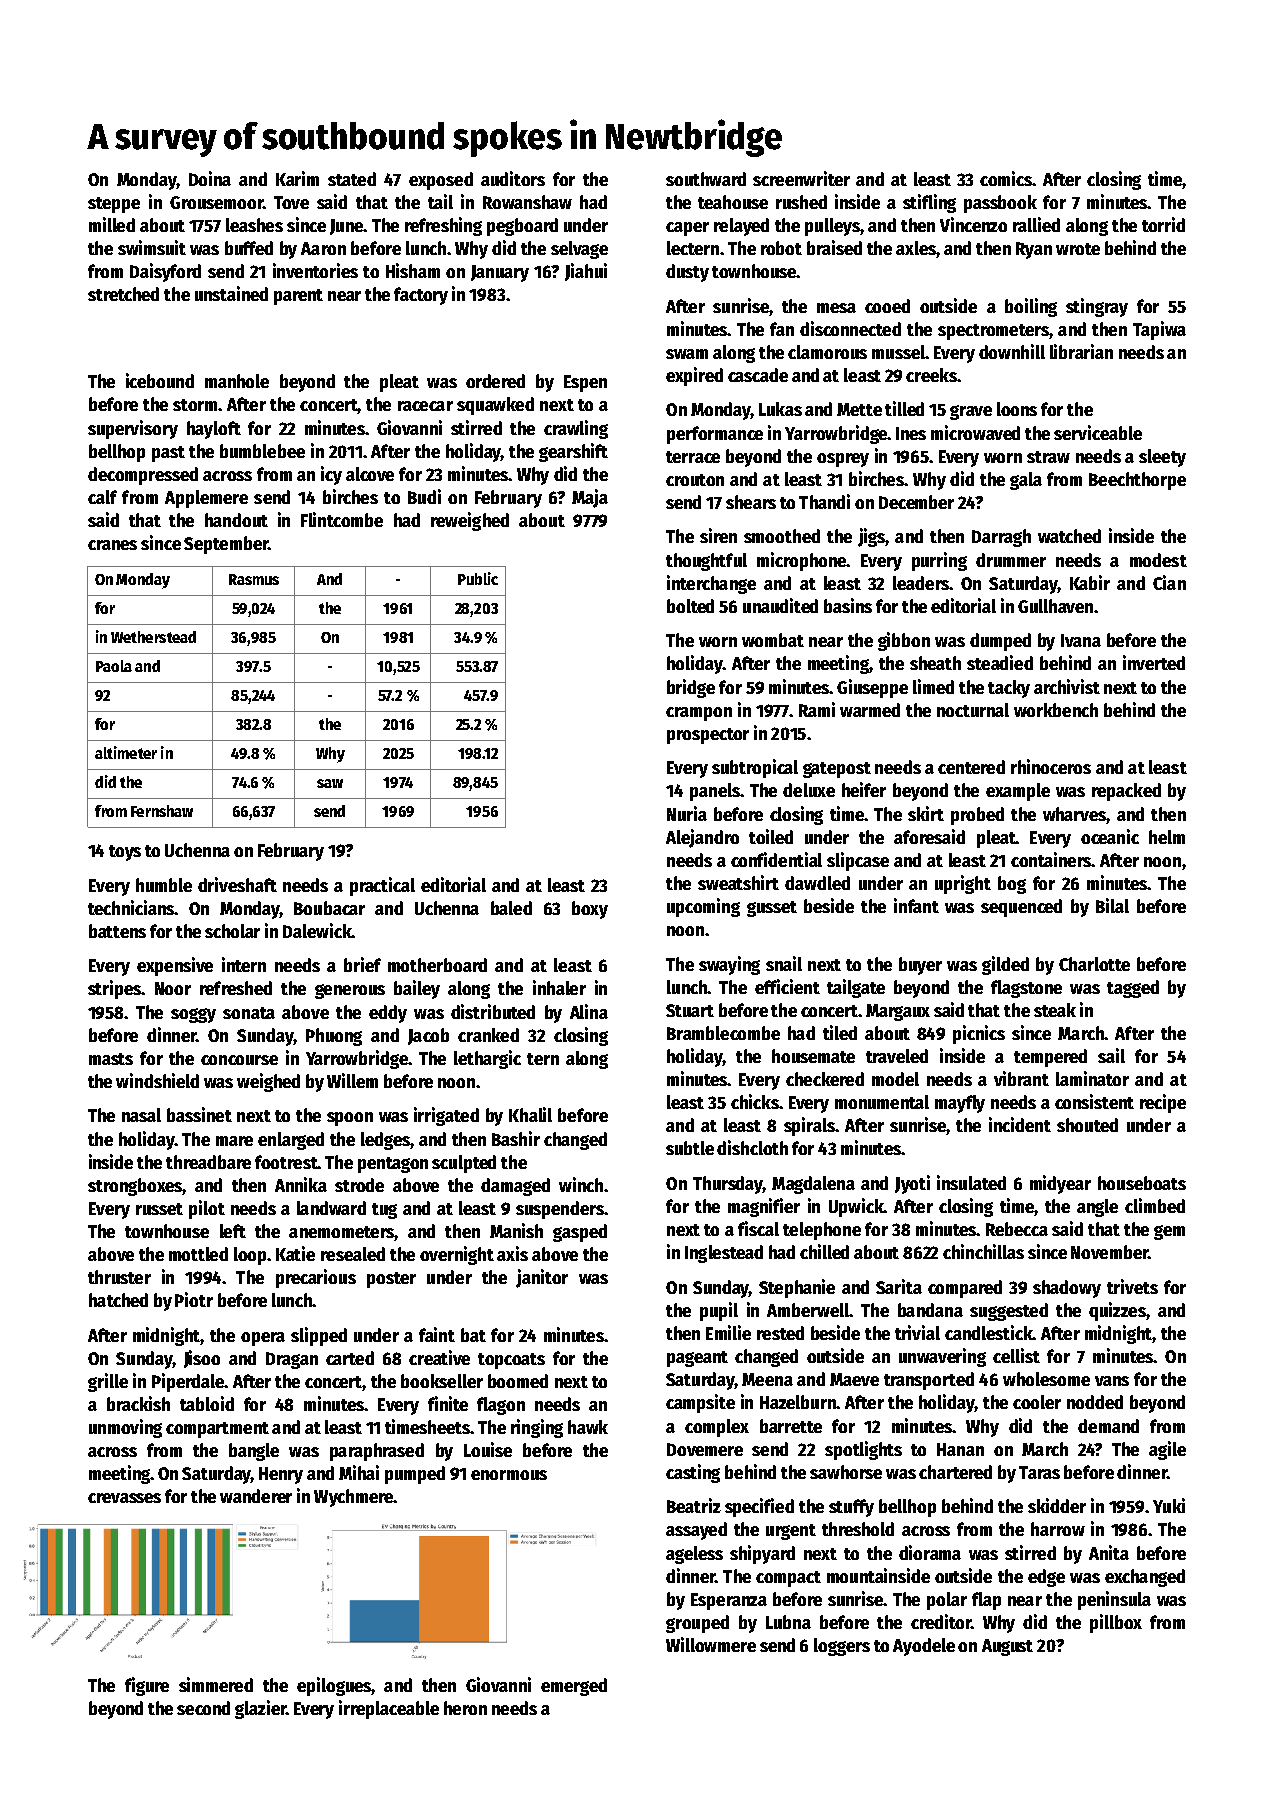  Describe the element at coordinates (153, 637) in the screenshot. I see `Wetherstead` at that location.
